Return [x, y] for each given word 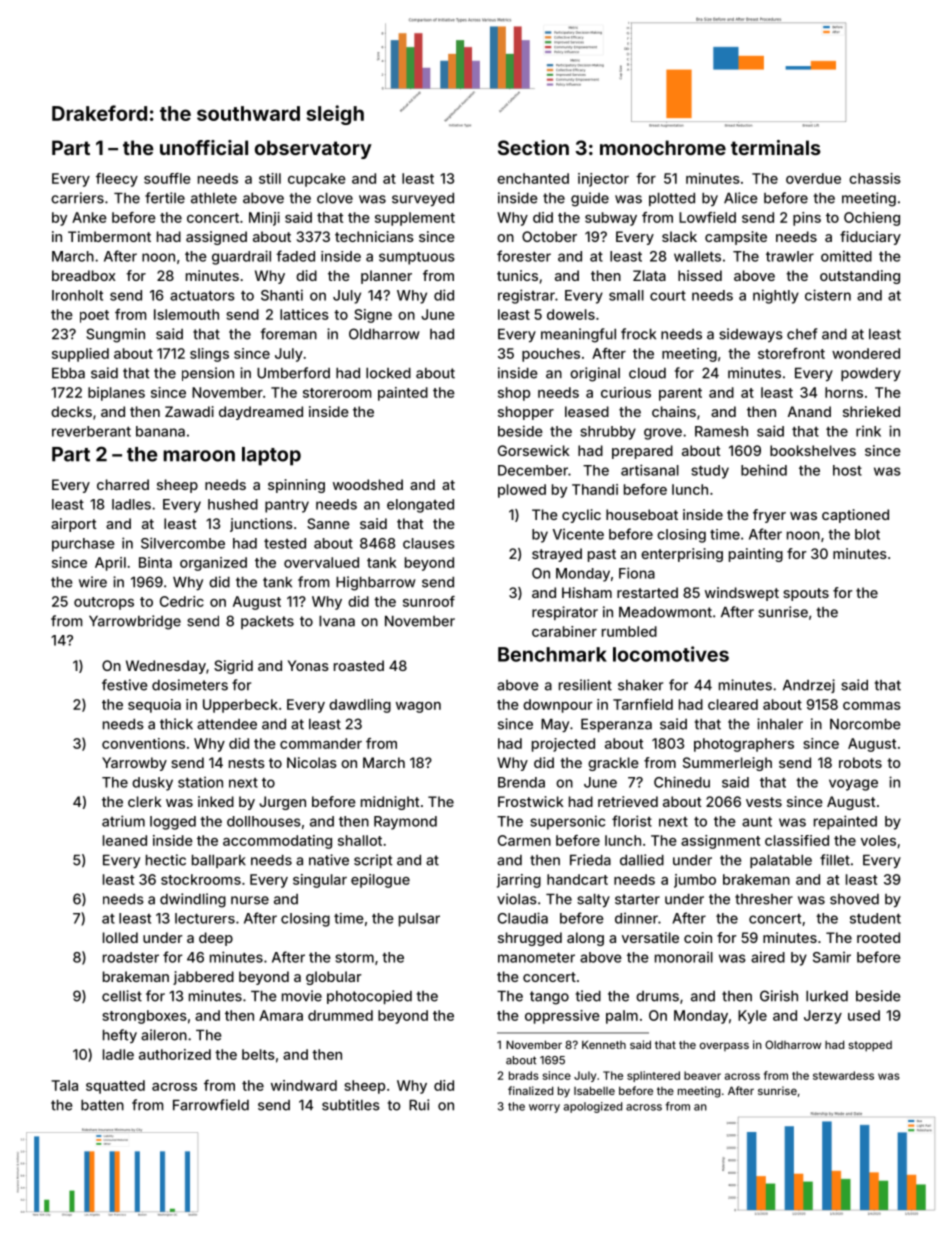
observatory [313, 149]
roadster [131, 957]
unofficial [204, 147]
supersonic [567, 822]
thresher [764, 899]
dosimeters [190, 685]
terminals [776, 147]
